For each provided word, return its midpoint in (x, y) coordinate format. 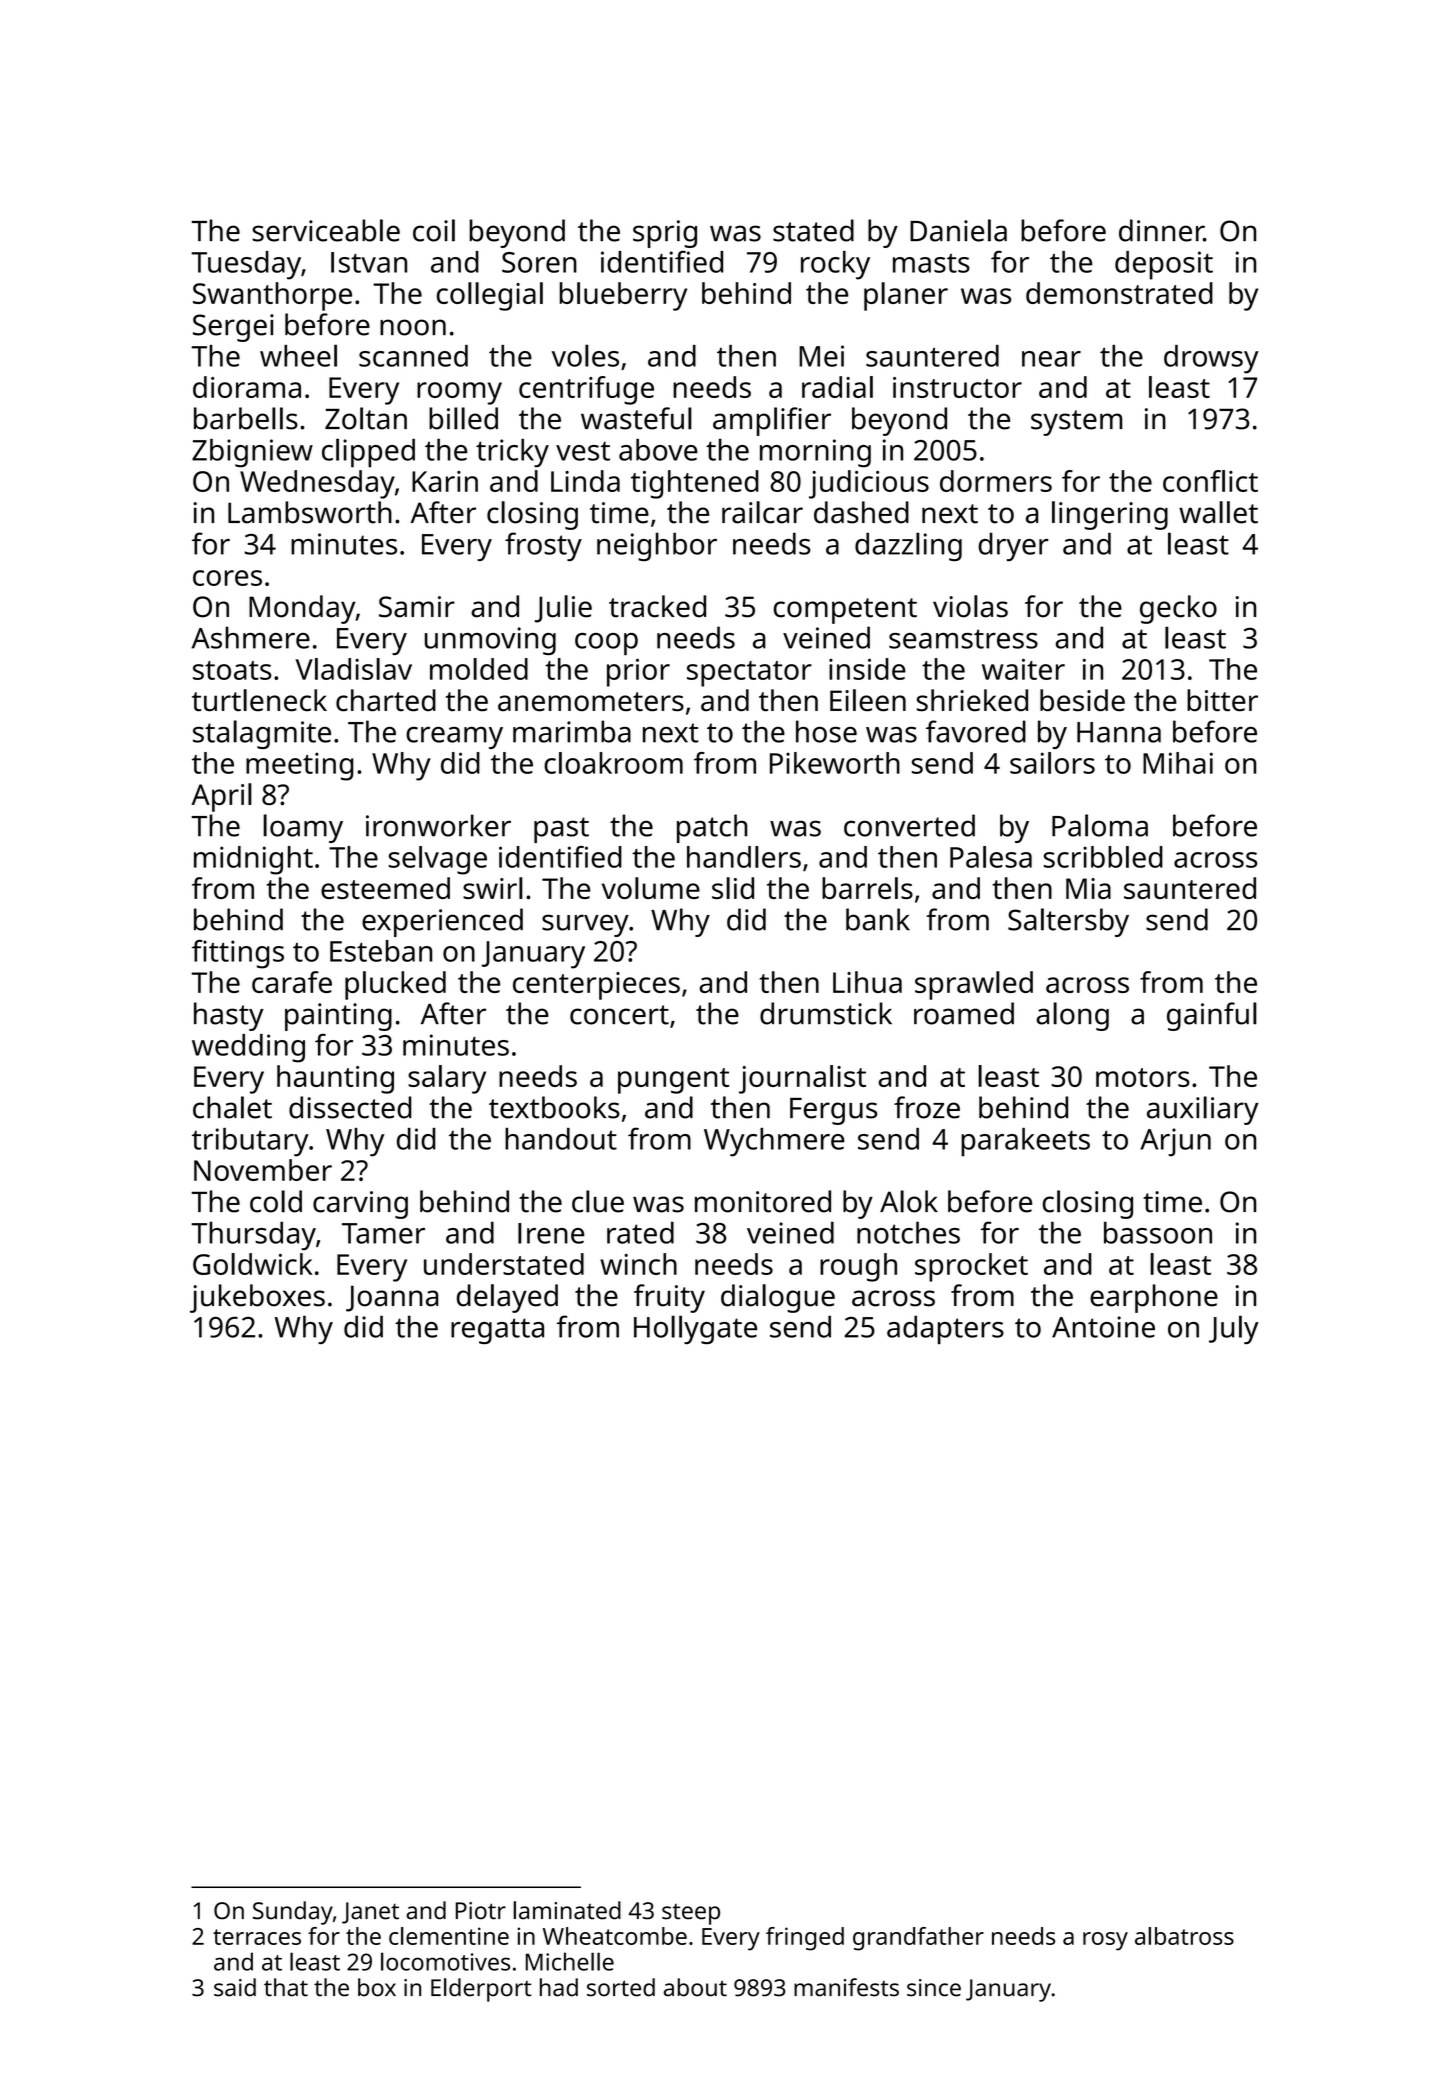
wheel (298, 355)
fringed (805, 1939)
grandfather (918, 1939)
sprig (665, 234)
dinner (1161, 230)
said (235, 1987)
